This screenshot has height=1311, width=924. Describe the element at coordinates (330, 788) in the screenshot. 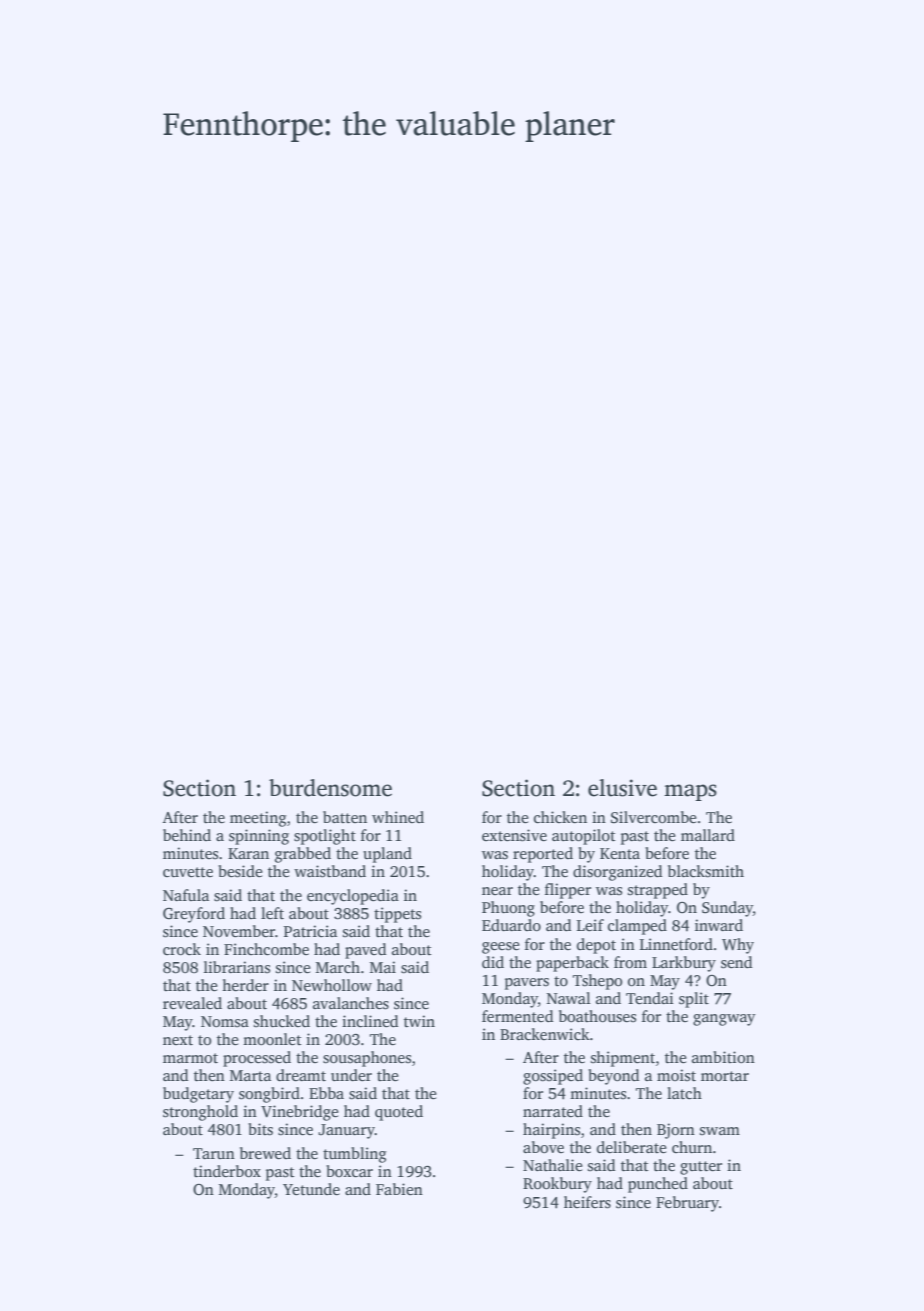

I see `burdensome` at that location.
